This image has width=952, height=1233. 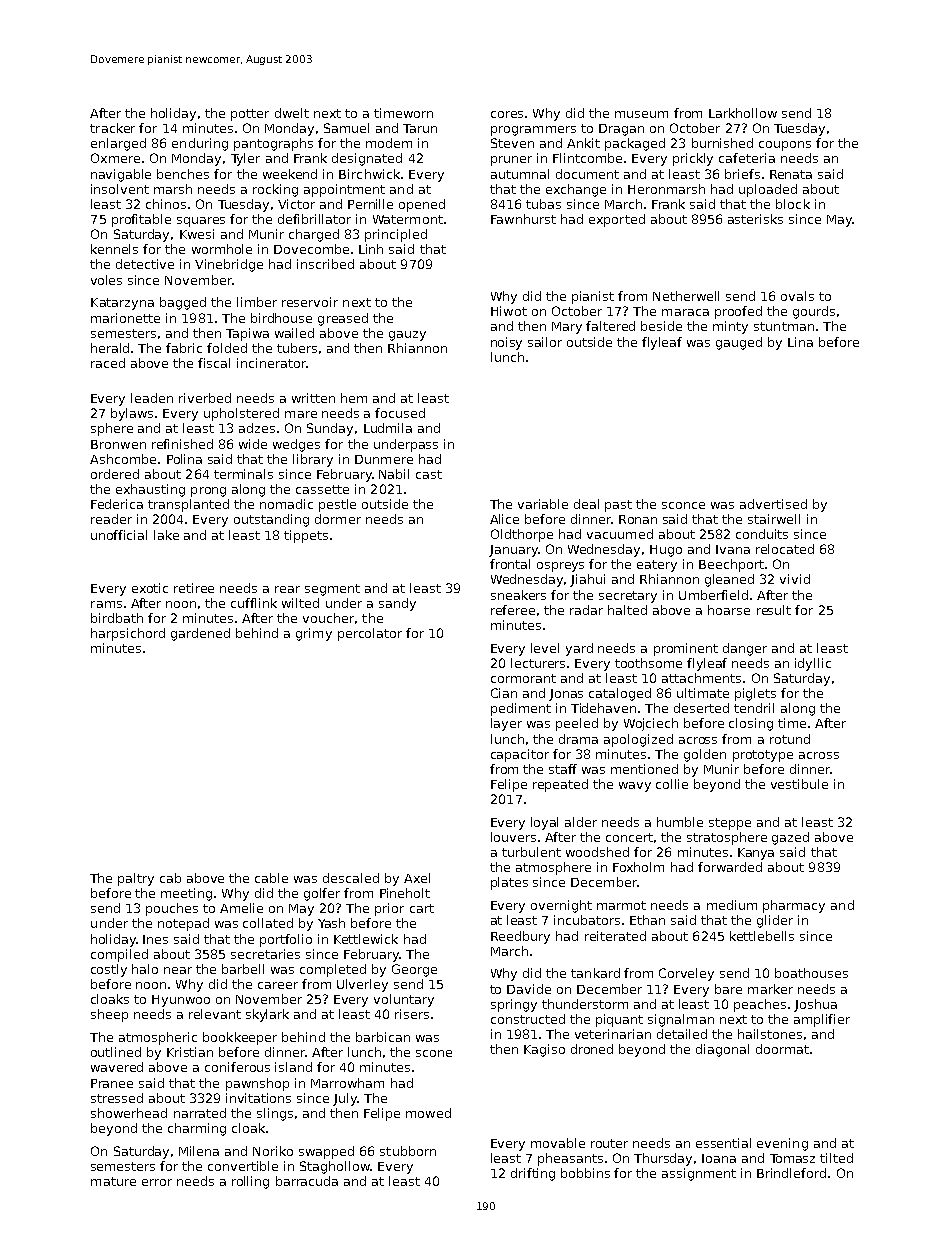 I want to click on Cian, so click(x=504, y=693).
